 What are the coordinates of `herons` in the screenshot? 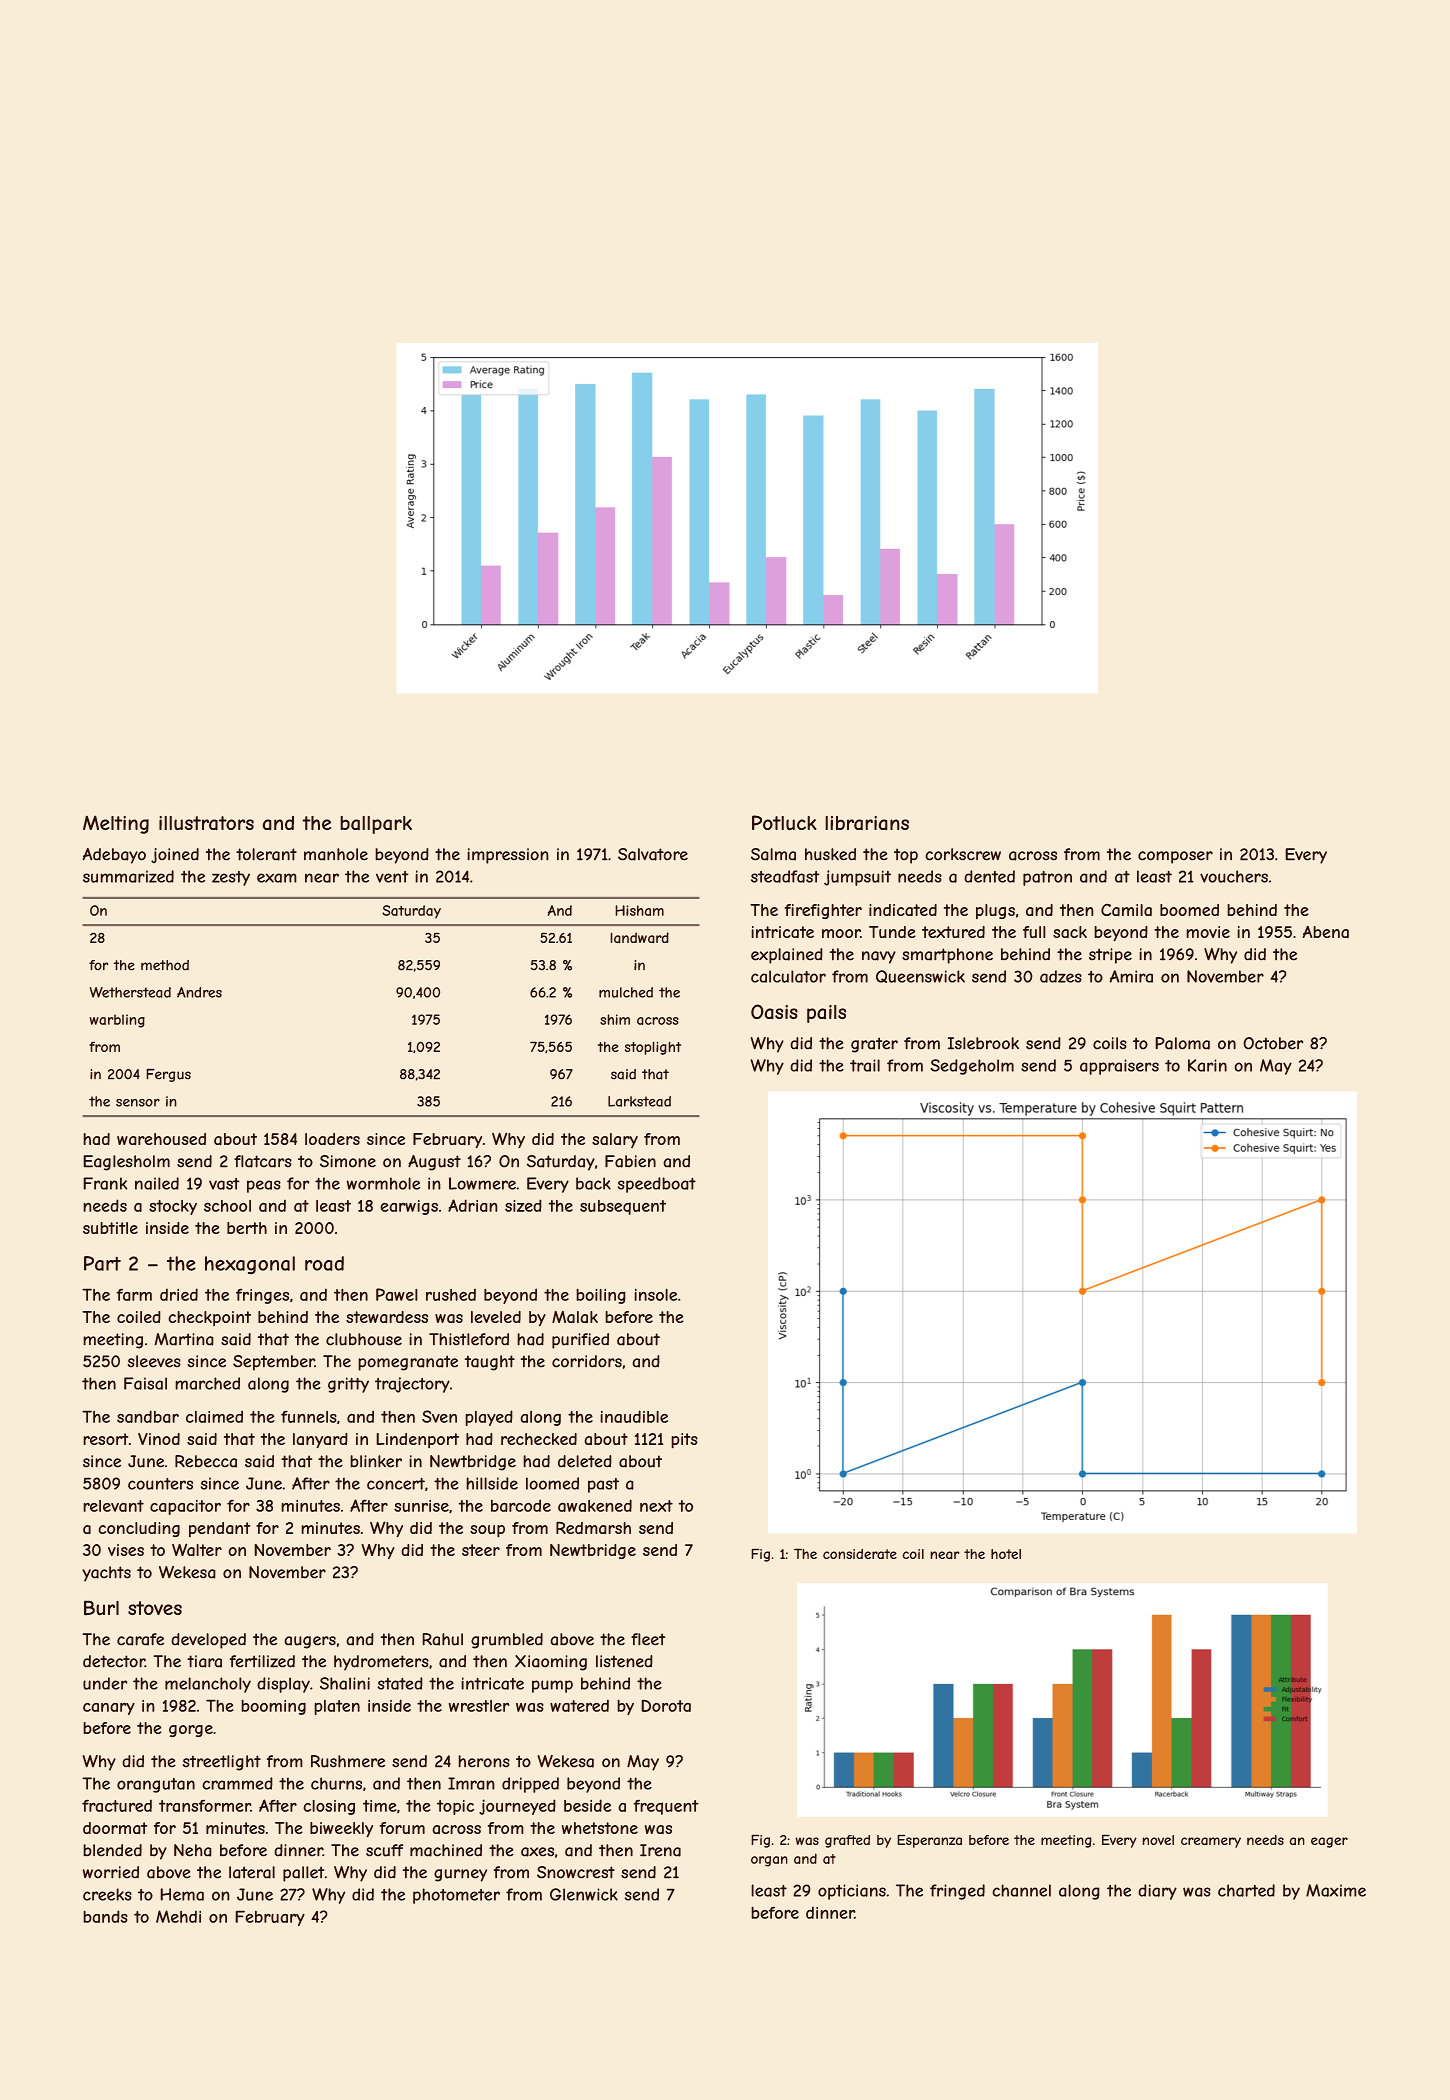 It's located at (484, 1761).
